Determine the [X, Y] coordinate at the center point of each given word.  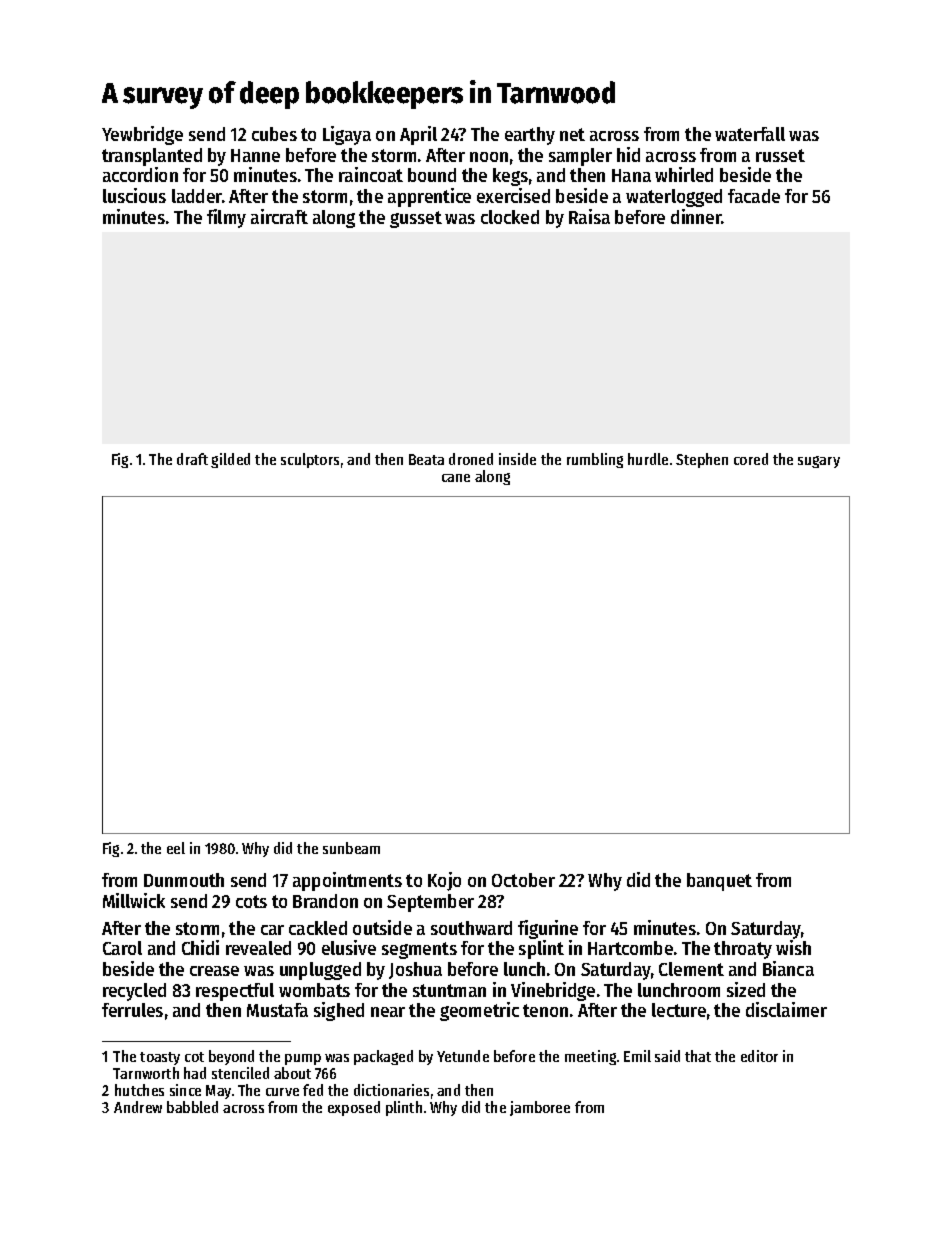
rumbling [595, 460]
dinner [696, 216]
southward [471, 928]
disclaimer [786, 1009]
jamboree [540, 1108]
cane [456, 478]
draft [192, 459]
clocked [510, 217]
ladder [197, 196]
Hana [631, 175]
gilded [230, 460]
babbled [192, 1107]
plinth [404, 1108]
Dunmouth [184, 880]
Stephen [702, 460]
